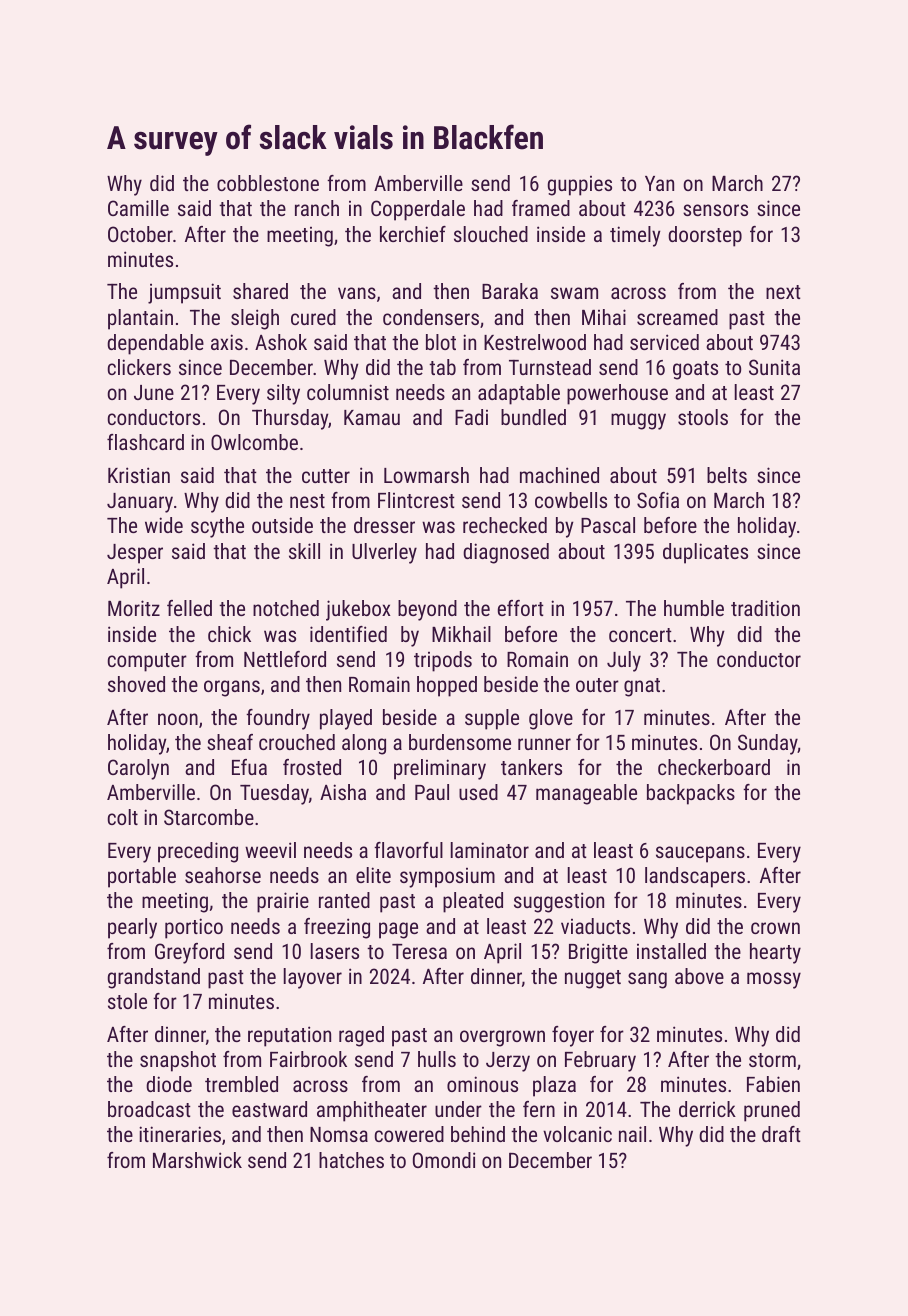  What do you see at coordinates (695, 877) in the screenshot?
I see `landscapers` at bounding box center [695, 877].
